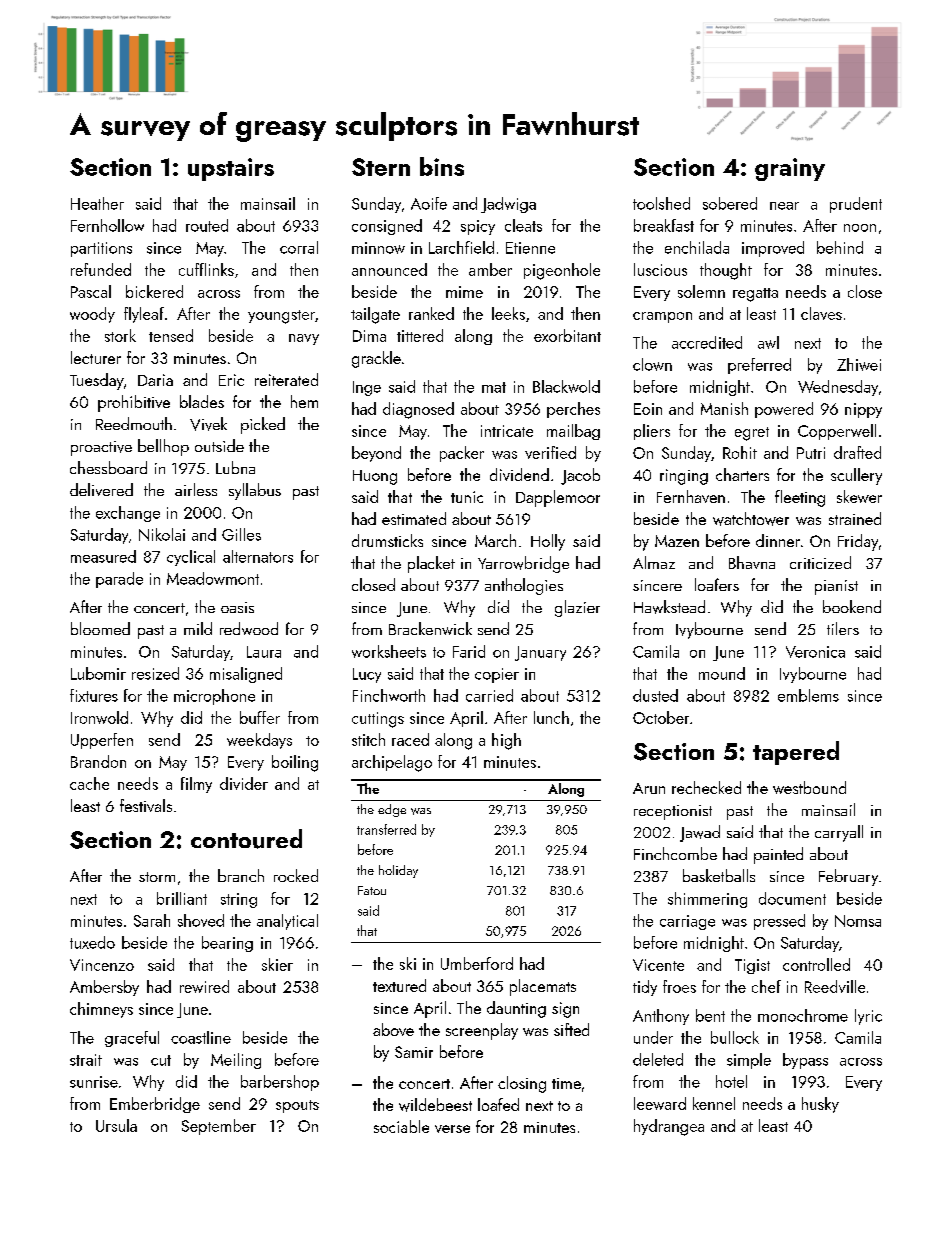  What do you see at coordinates (660, 269) in the screenshot?
I see `luscious` at bounding box center [660, 269].
